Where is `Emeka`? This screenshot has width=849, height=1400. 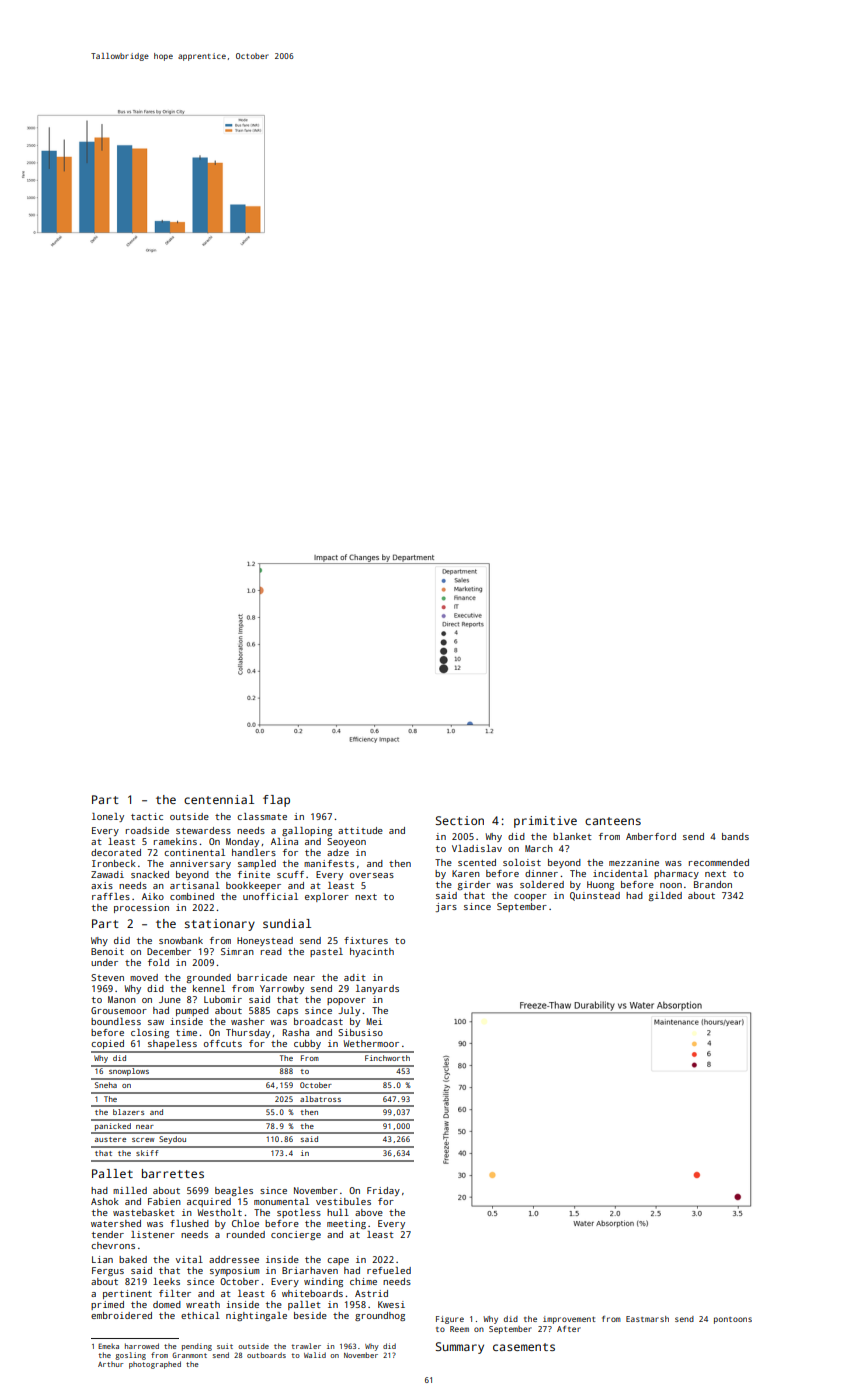
Emeka is located at coordinates (108, 1346).
